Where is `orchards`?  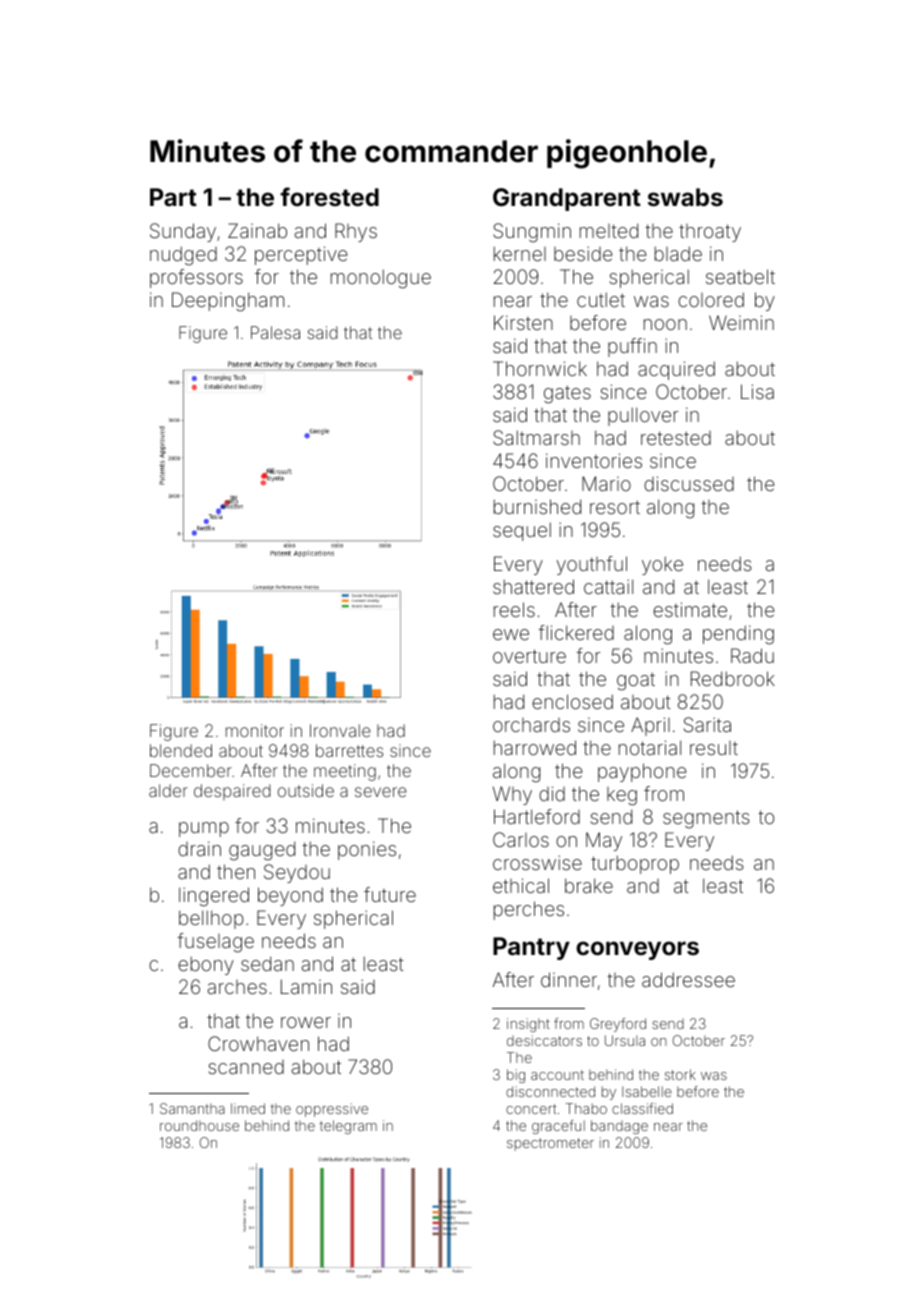 orchards is located at coordinates (531, 725).
